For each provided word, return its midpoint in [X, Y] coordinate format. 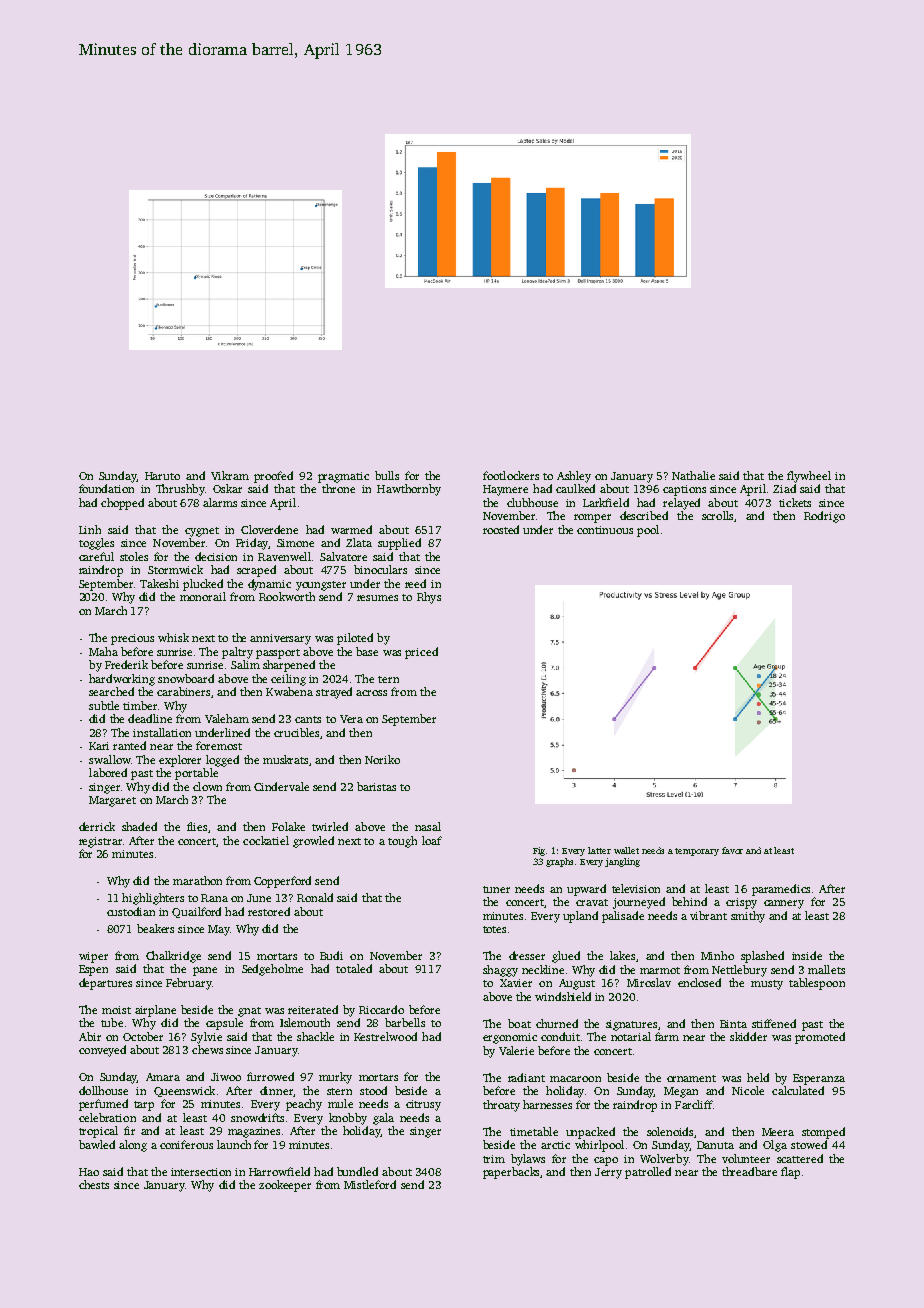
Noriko [382, 759]
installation [162, 732]
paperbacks [512, 1173]
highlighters [153, 899]
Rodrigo [824, 517]
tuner [496, 889]
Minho [717, 955]
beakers [155, 928]
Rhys [429, 598]
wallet [626, 850]
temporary [697, 852]
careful [96, 556]
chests [94, 1184]
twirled [330, 826]
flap [790, 1173]
